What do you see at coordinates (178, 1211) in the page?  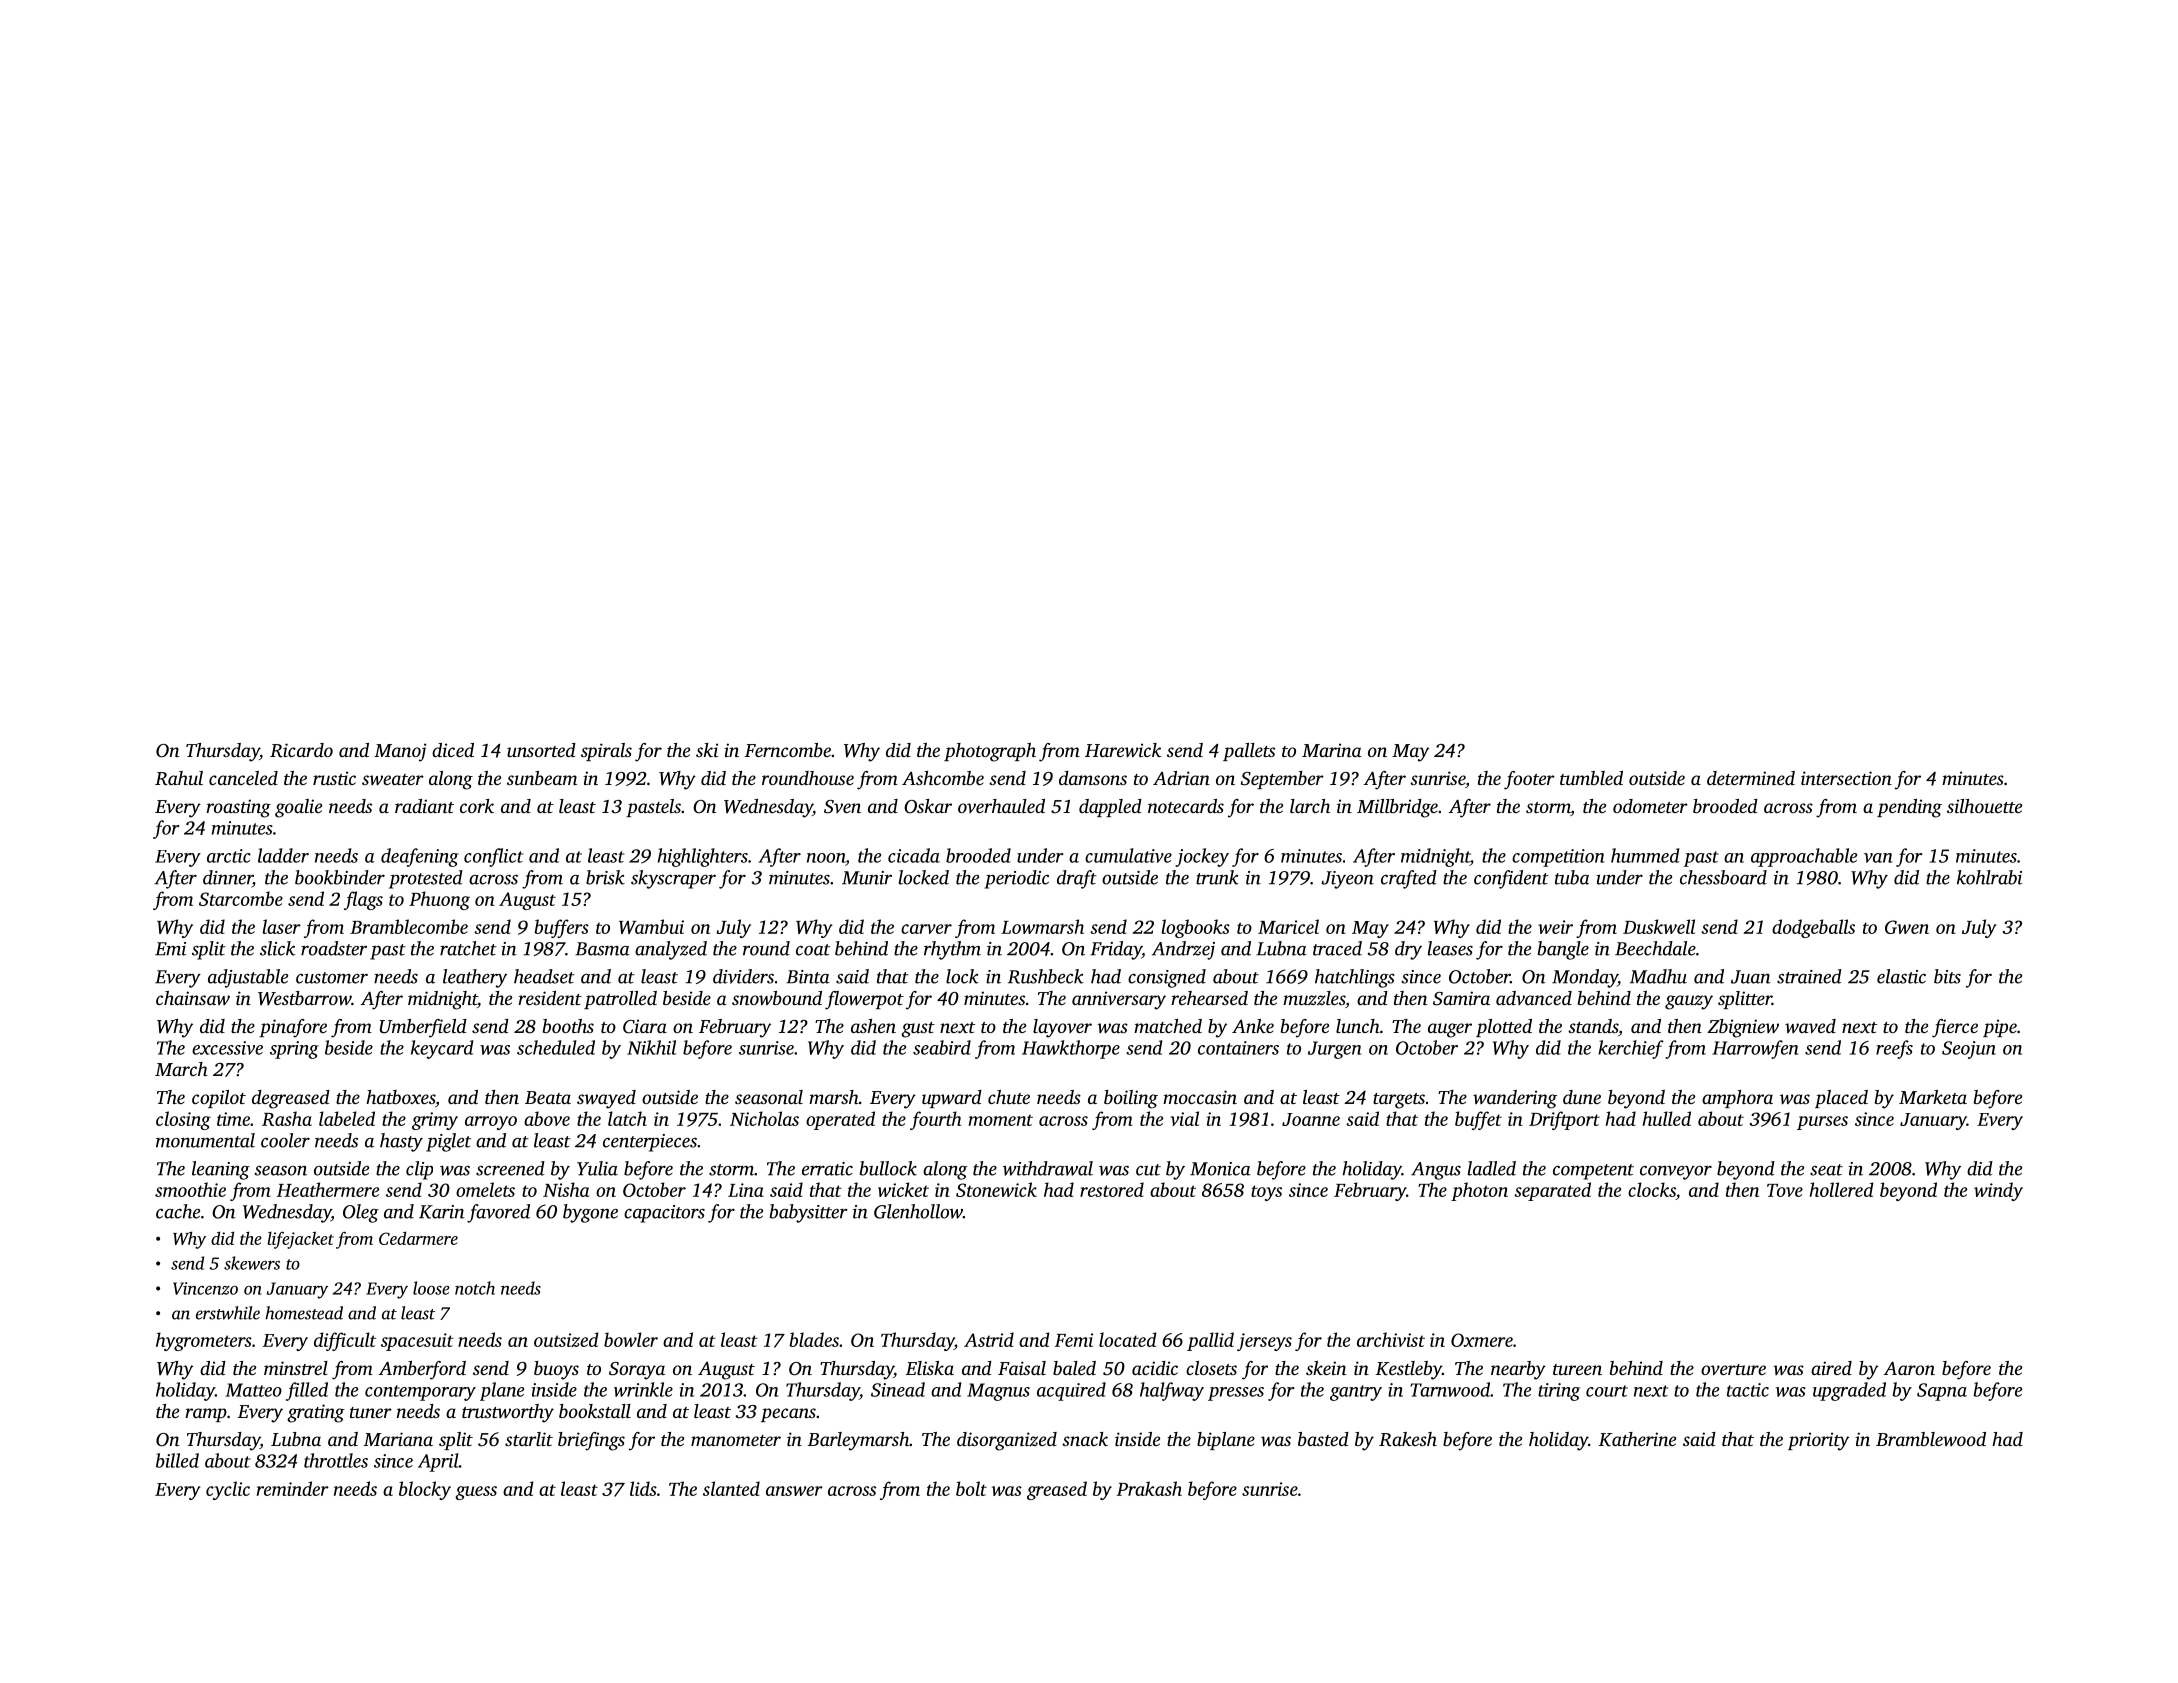 I see `cache` at bounding box center [178, 1211].
